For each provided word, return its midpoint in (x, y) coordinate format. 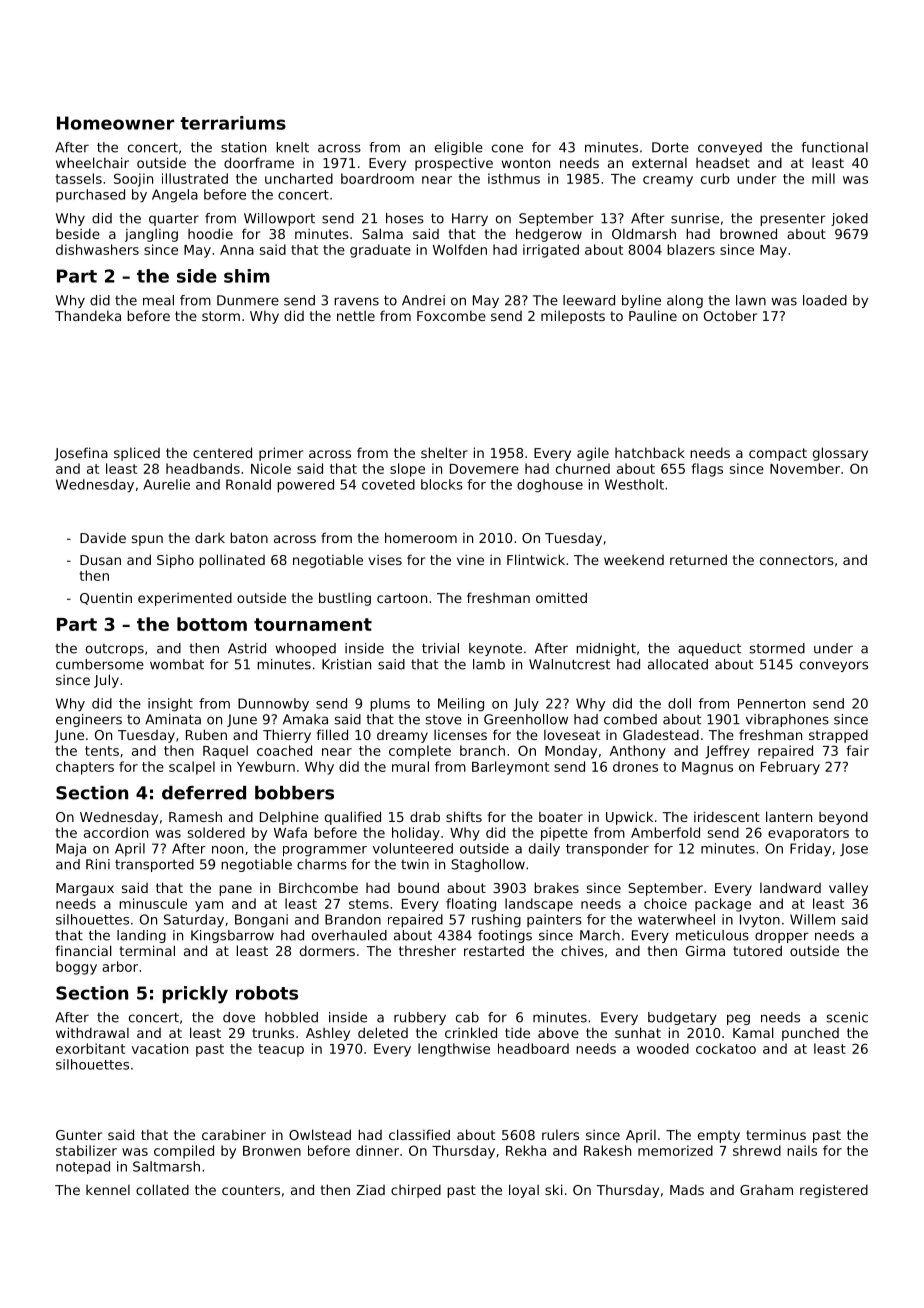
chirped (416, 1191)
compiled (184, 1152)
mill (823, 178)
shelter (444, 452)
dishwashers (97, 249)
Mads (687, 1189)
